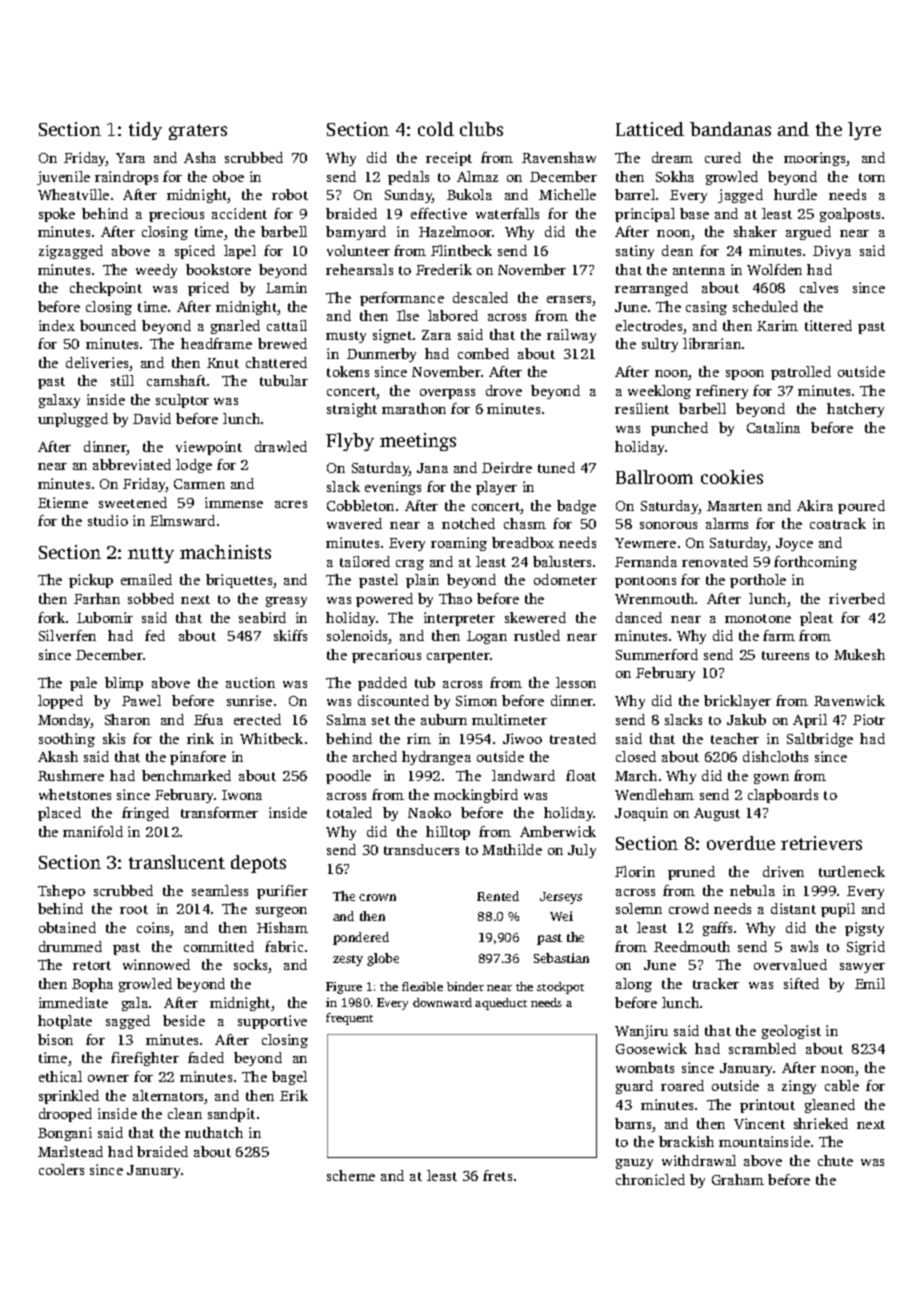 The height and width of the page is (1308, 924). What do you see at coordinates (497, 1175) in the page?
I see `frets` at bounding box center [497, 1175].
